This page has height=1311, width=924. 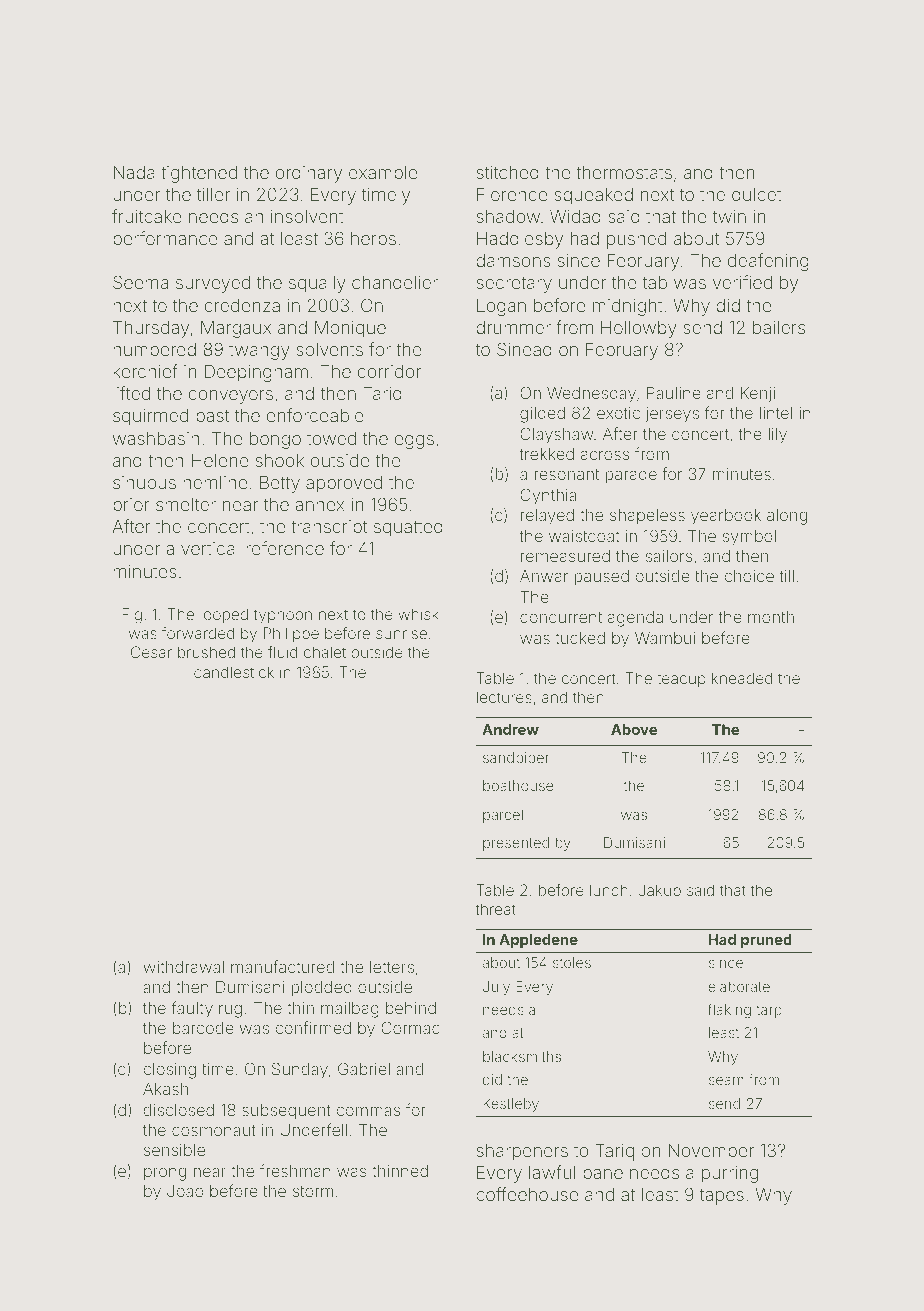 What do you see at coordinates (165, 1174) in the page?
I see `prong` at bounding box center [165, 1174].
